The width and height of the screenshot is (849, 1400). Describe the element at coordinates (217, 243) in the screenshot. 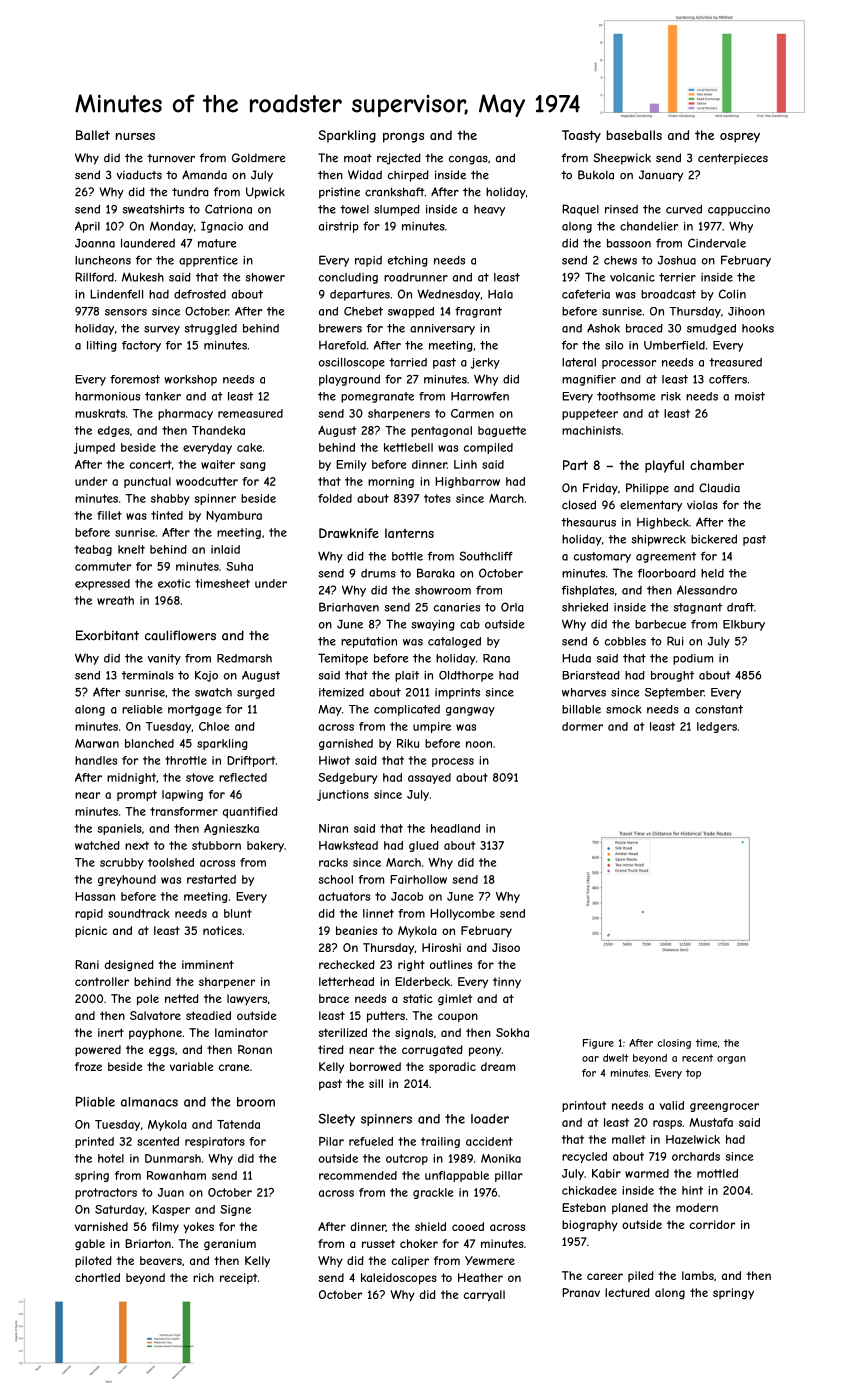

I see `mature` at that location.
